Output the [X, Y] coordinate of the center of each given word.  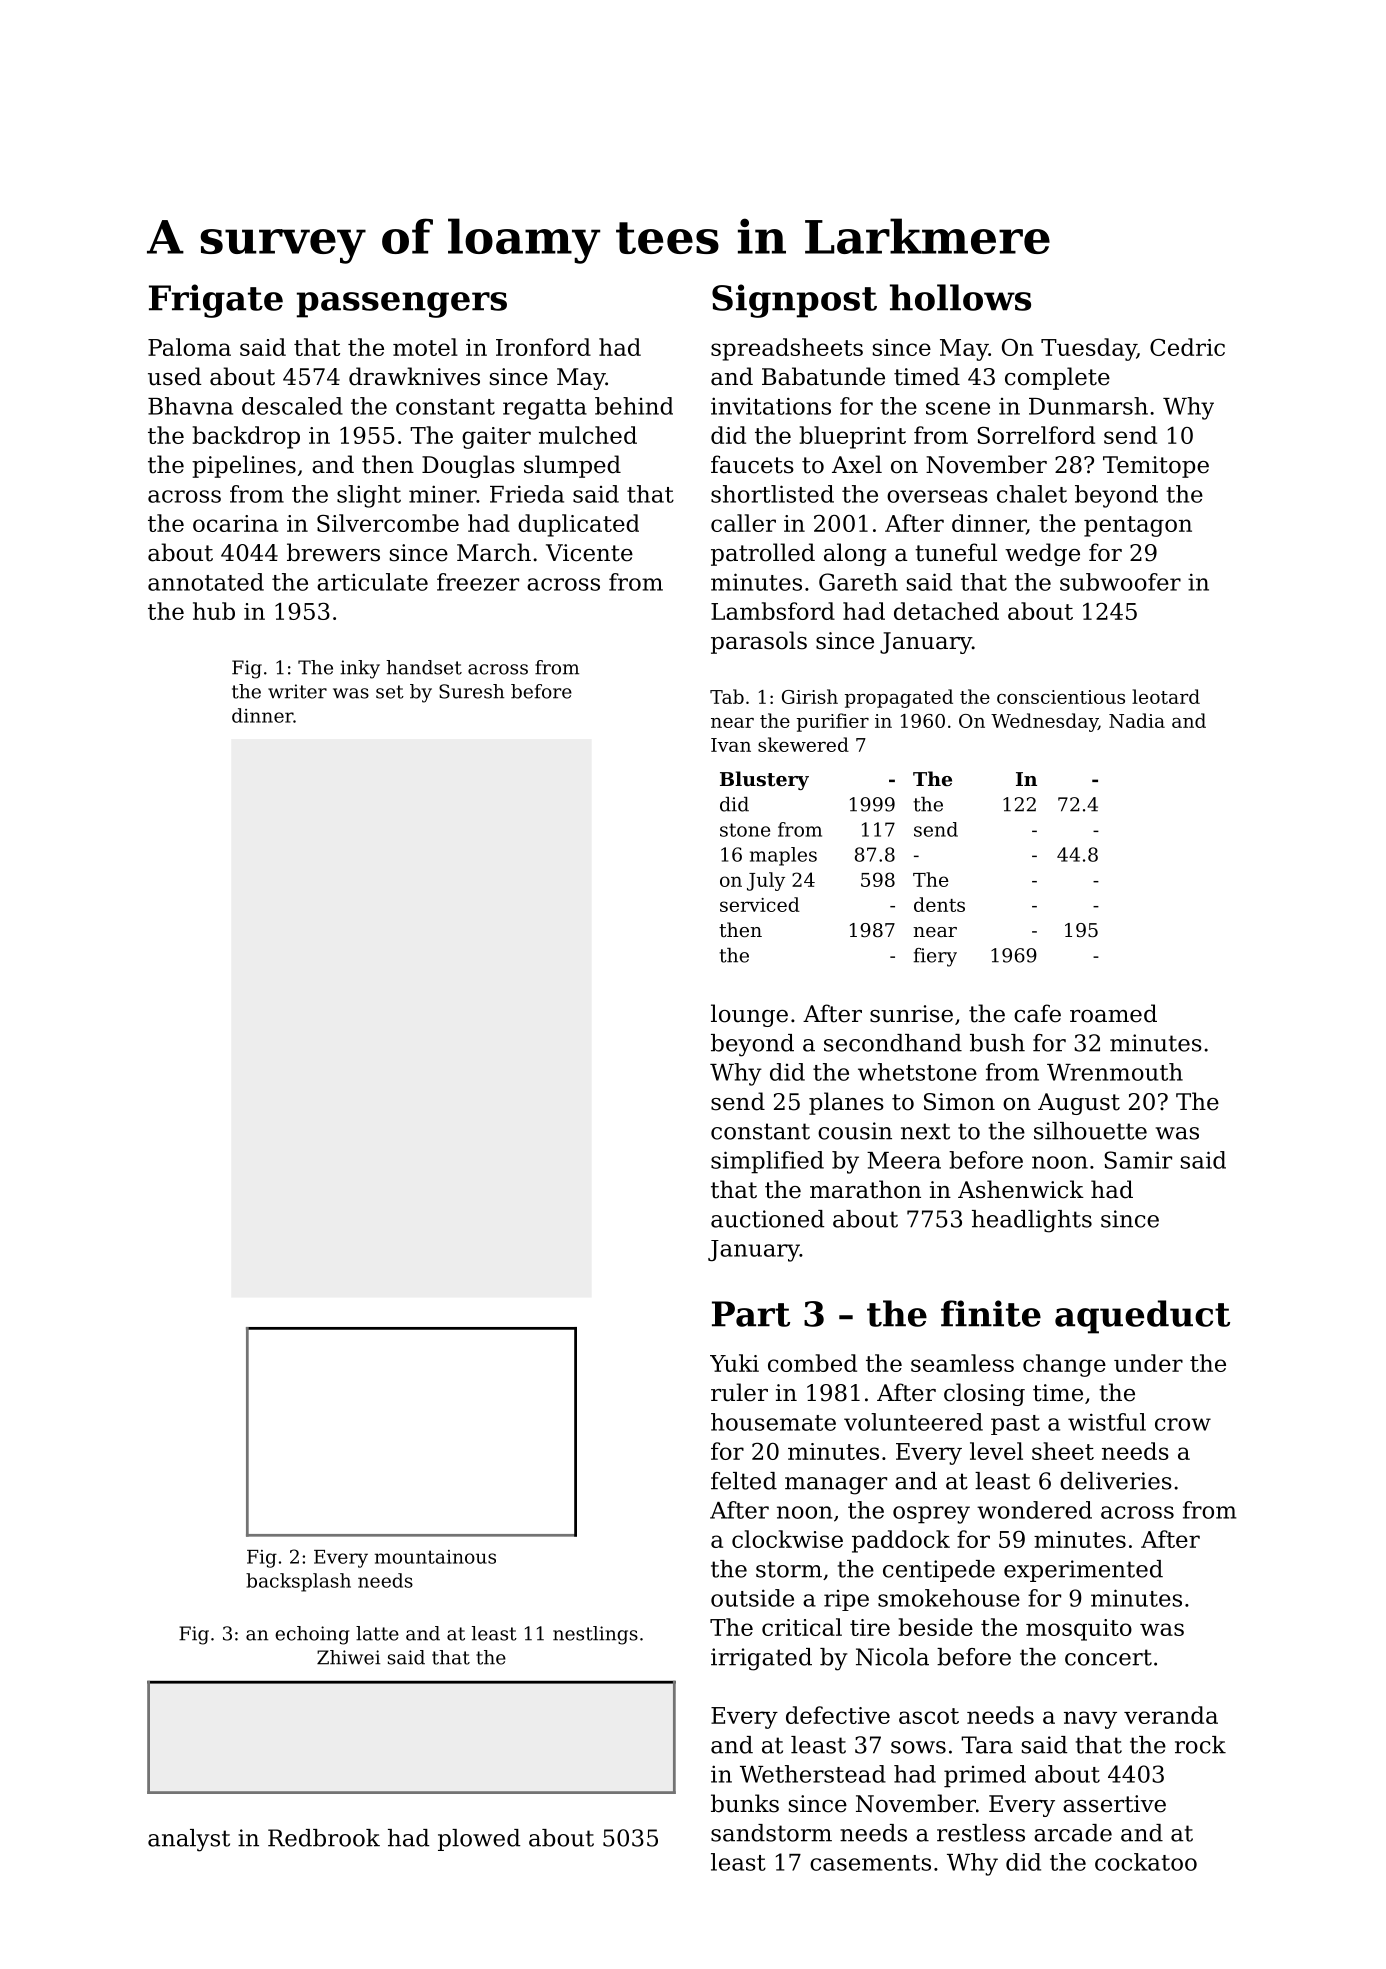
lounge [749, 1015]
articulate [372, 582]
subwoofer [1120, 582]
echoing [312, 1635]
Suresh [471, 691]
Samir [1138, 1160]
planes [846, 1103]
